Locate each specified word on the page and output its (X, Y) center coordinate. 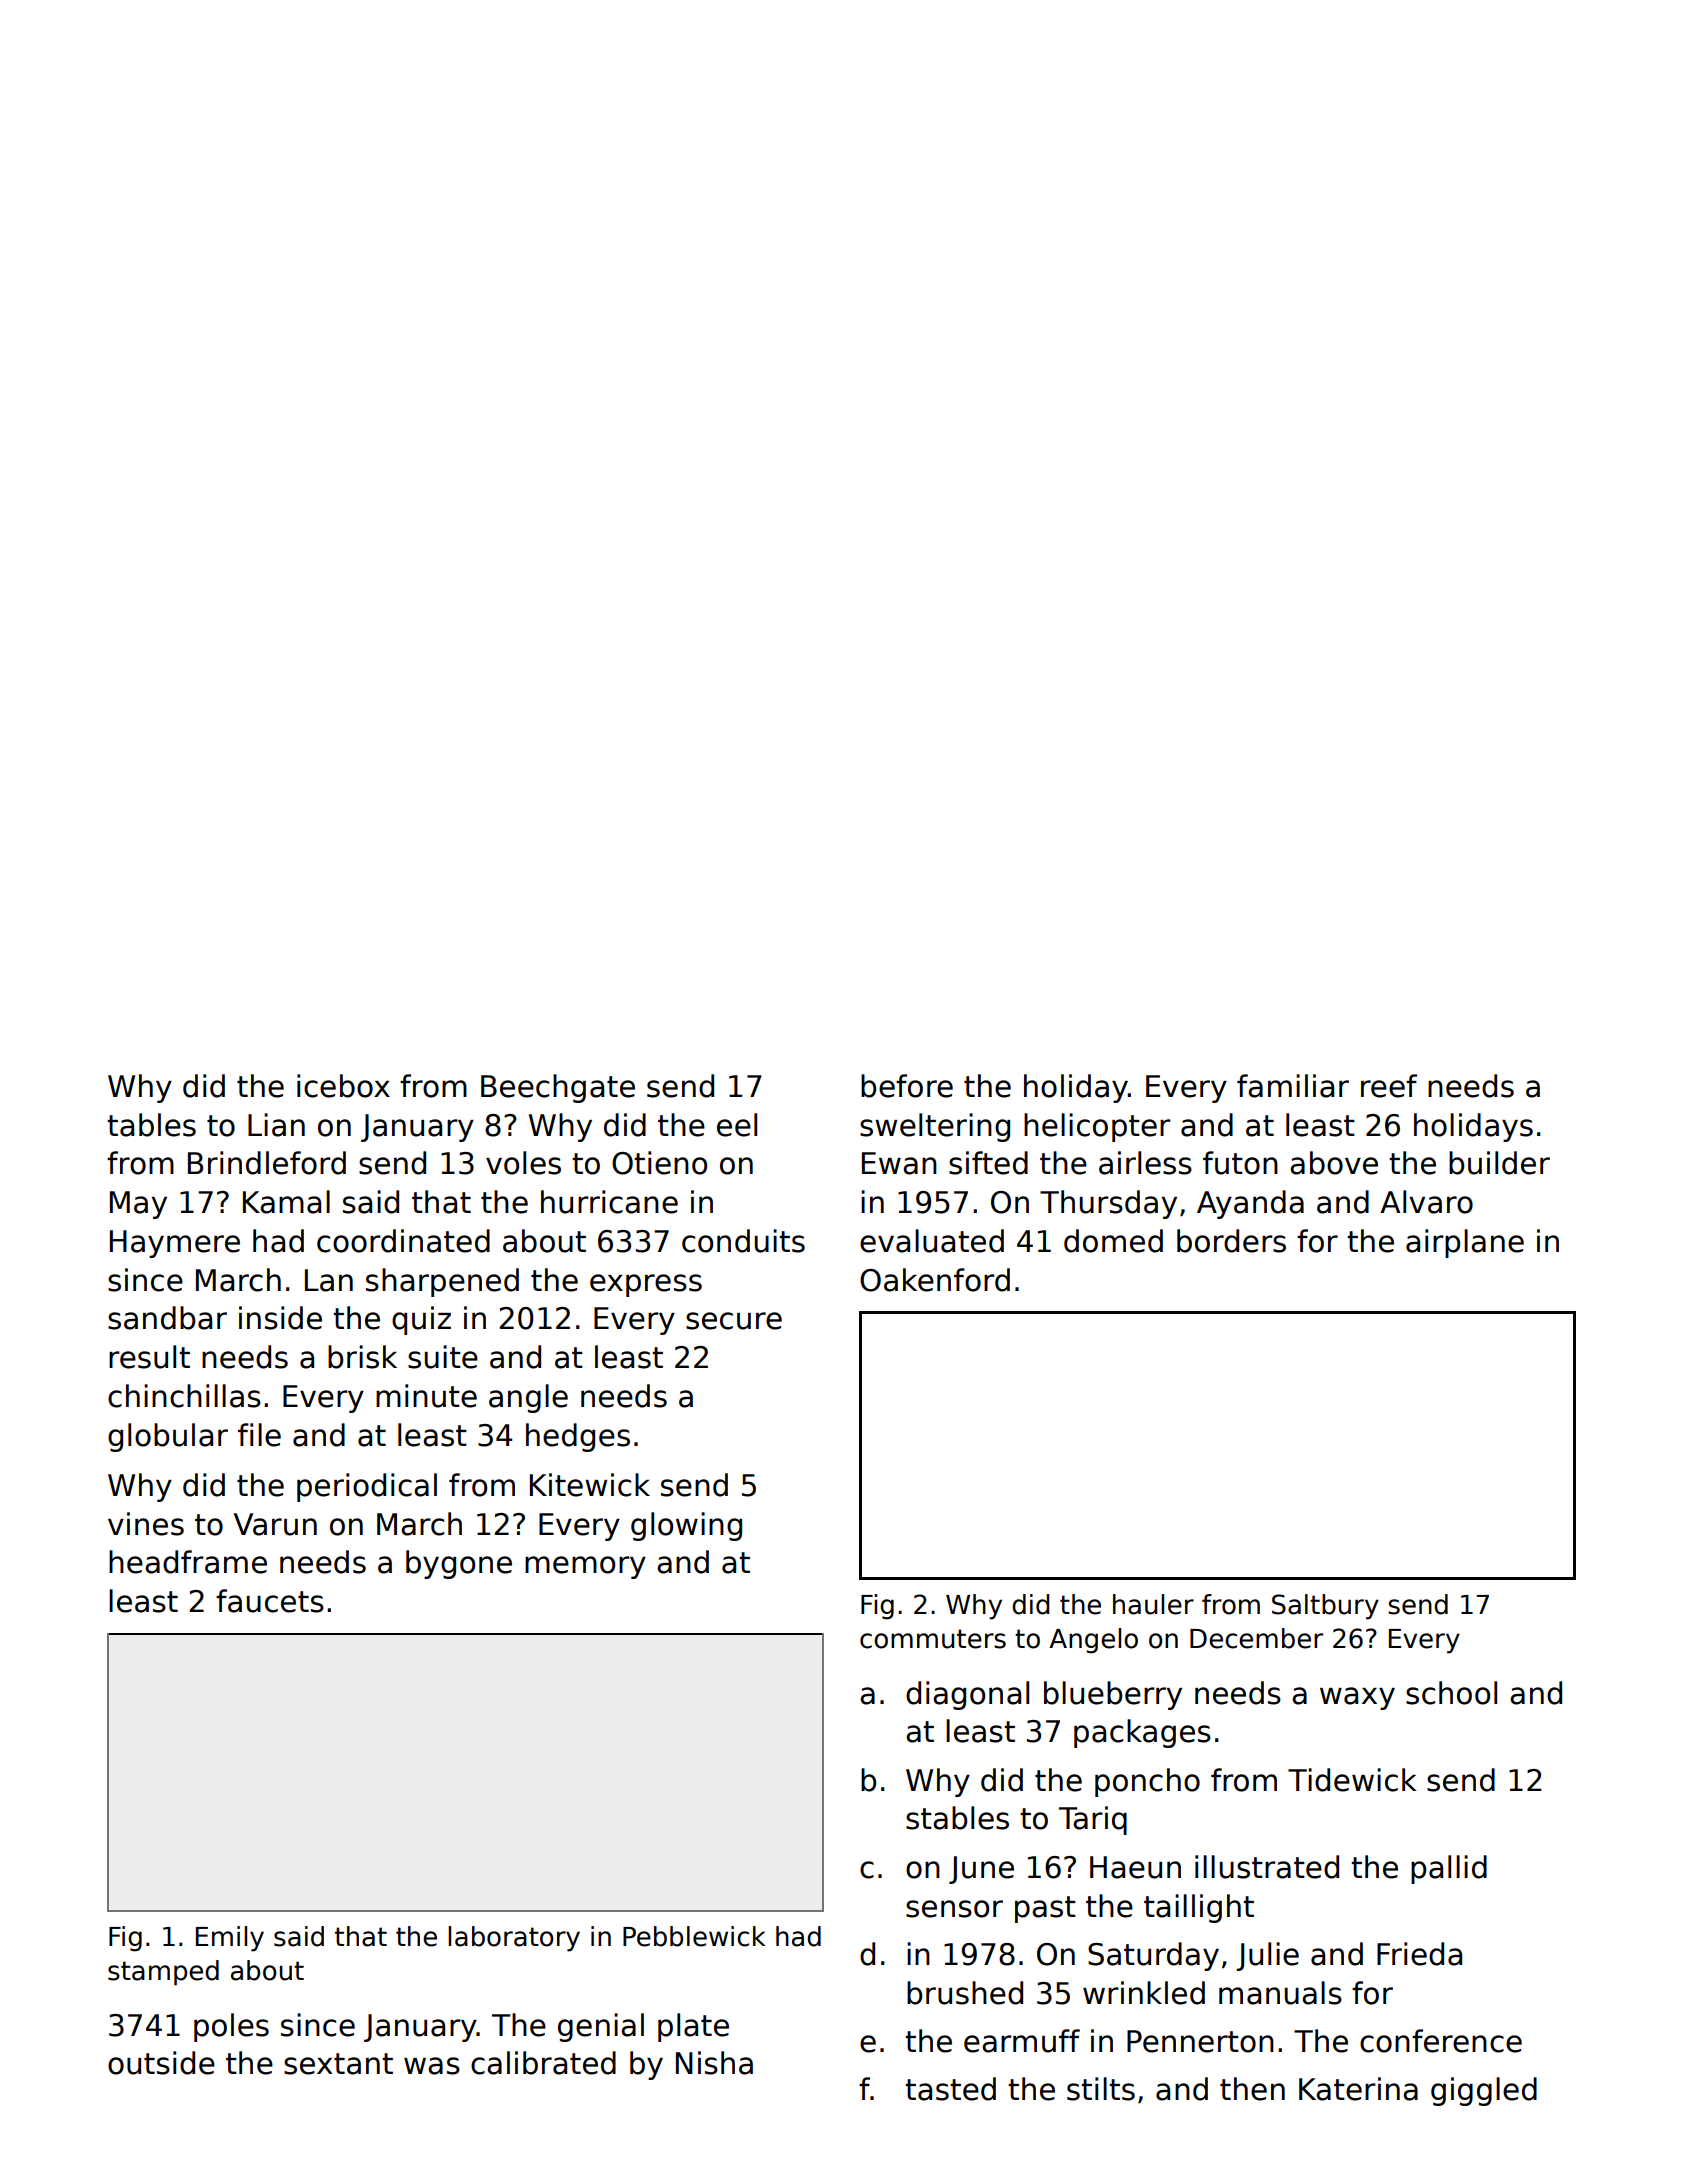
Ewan (899, 1163)
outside (161, 2063)
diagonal (967, 1695)
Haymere (175, 1244)
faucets (270, 1601)
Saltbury (1325, 1607)
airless (1145, 1163)
